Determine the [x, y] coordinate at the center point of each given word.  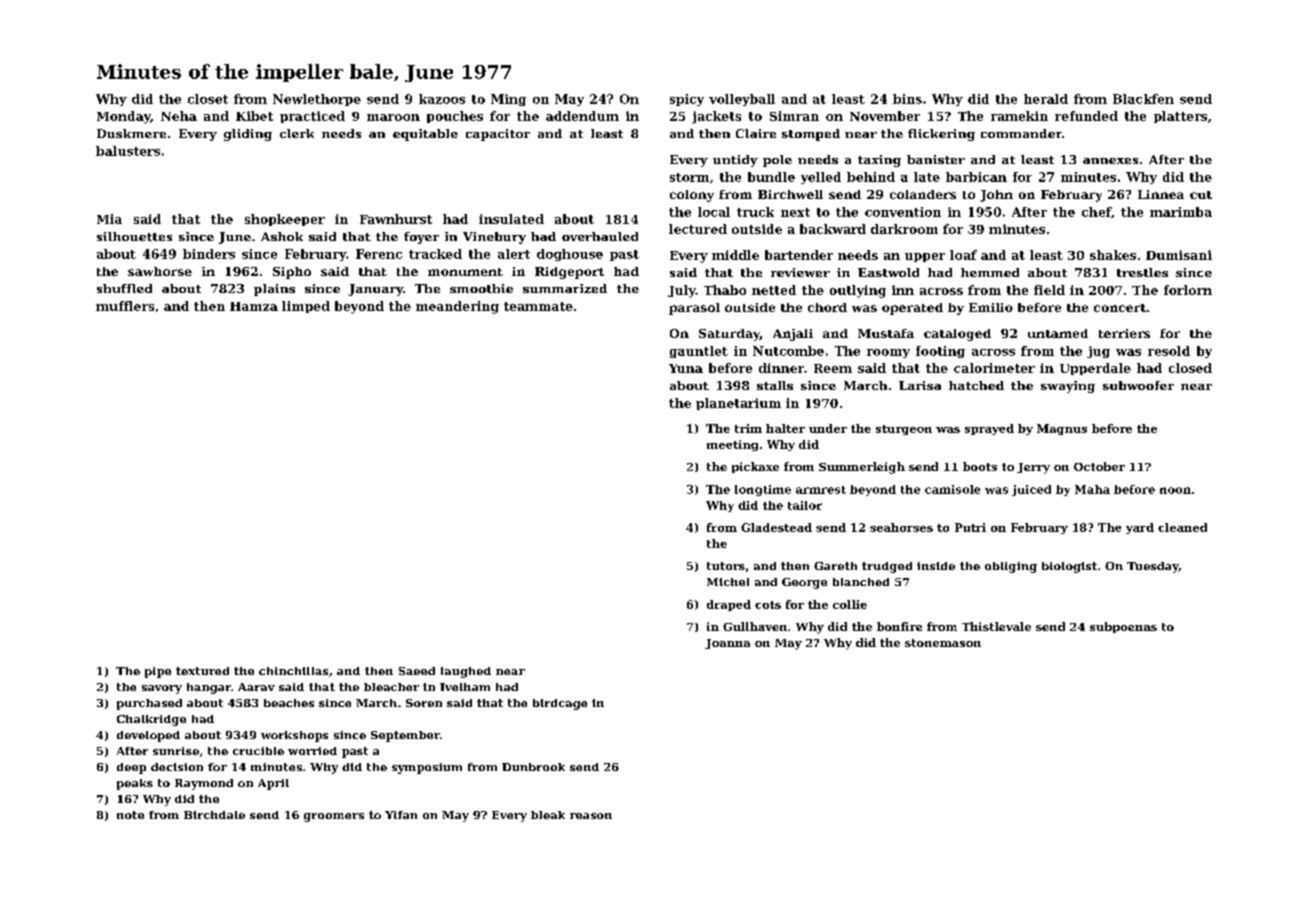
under [828, 428]
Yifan [401, 815]
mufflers [125, 306]
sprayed [989, 429]
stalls [775, 385]
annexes [1110, 161]
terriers [1124, 333]
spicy [687, 100]
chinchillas [293, 671]
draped [729, 605]
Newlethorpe [317, 100]
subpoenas [1123, 627]
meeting [732, 445]
